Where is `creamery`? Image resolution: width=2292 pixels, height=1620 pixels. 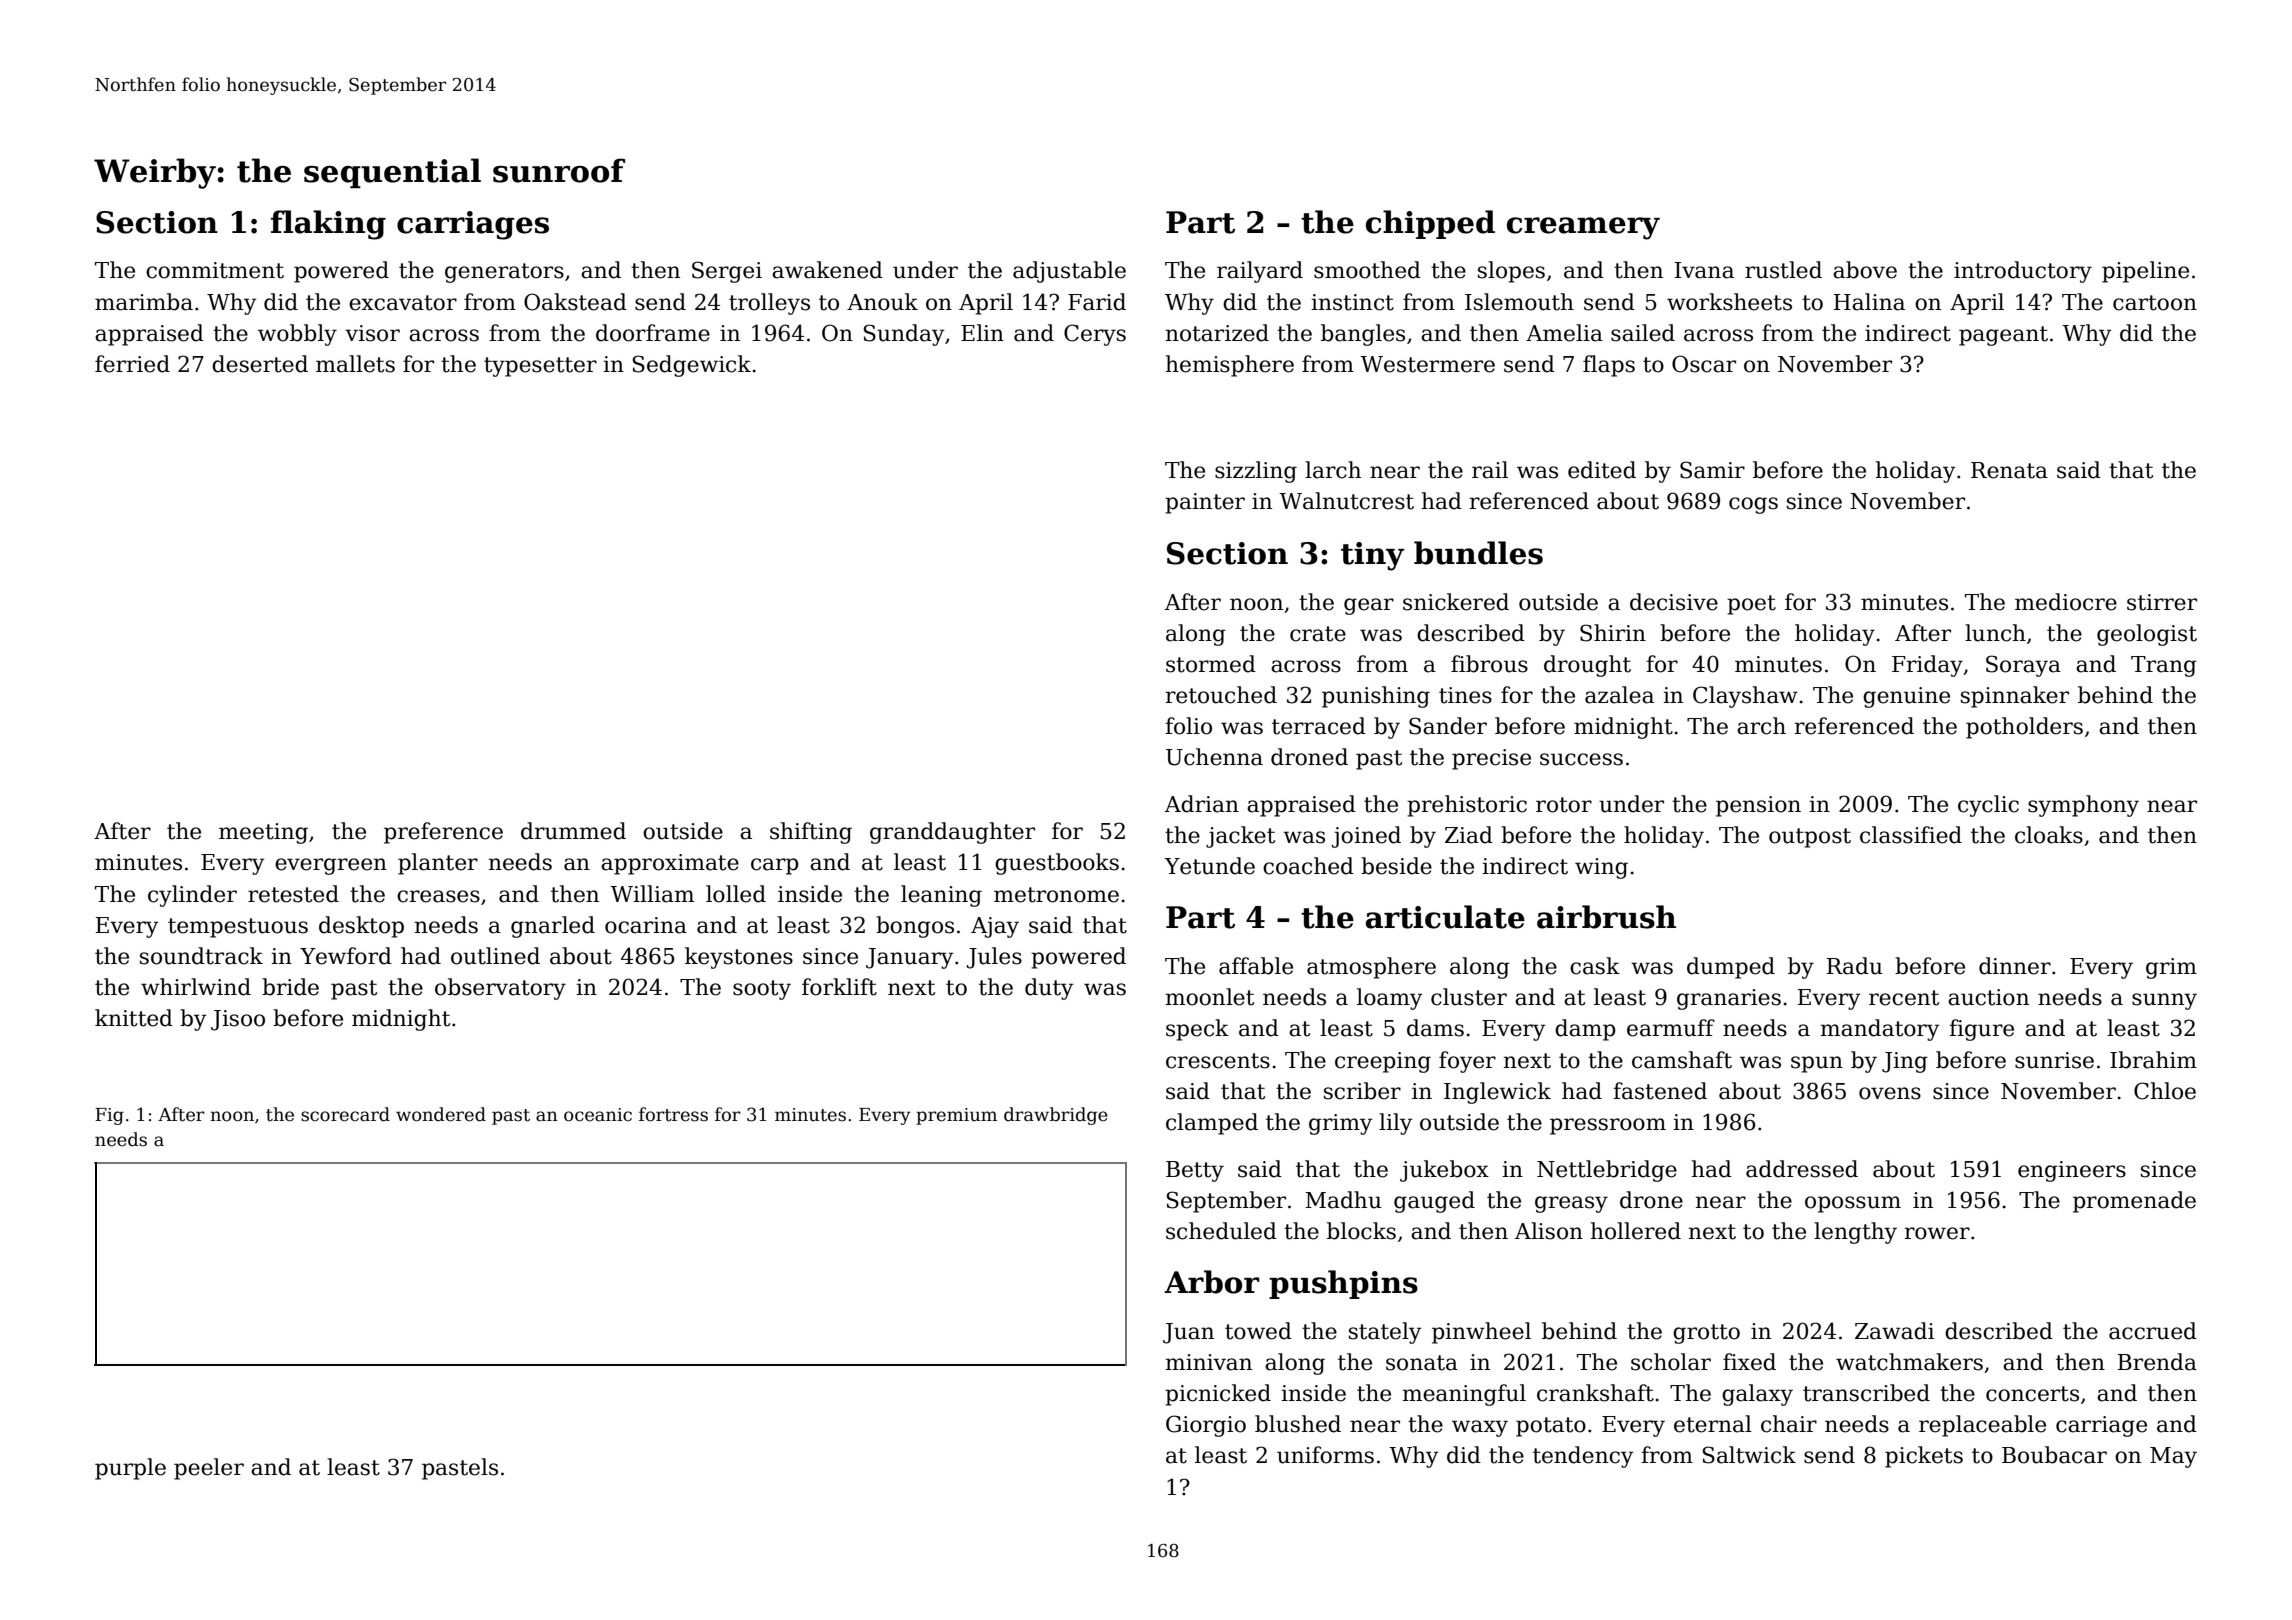
creamery is located at coordinates (1583, 228).
